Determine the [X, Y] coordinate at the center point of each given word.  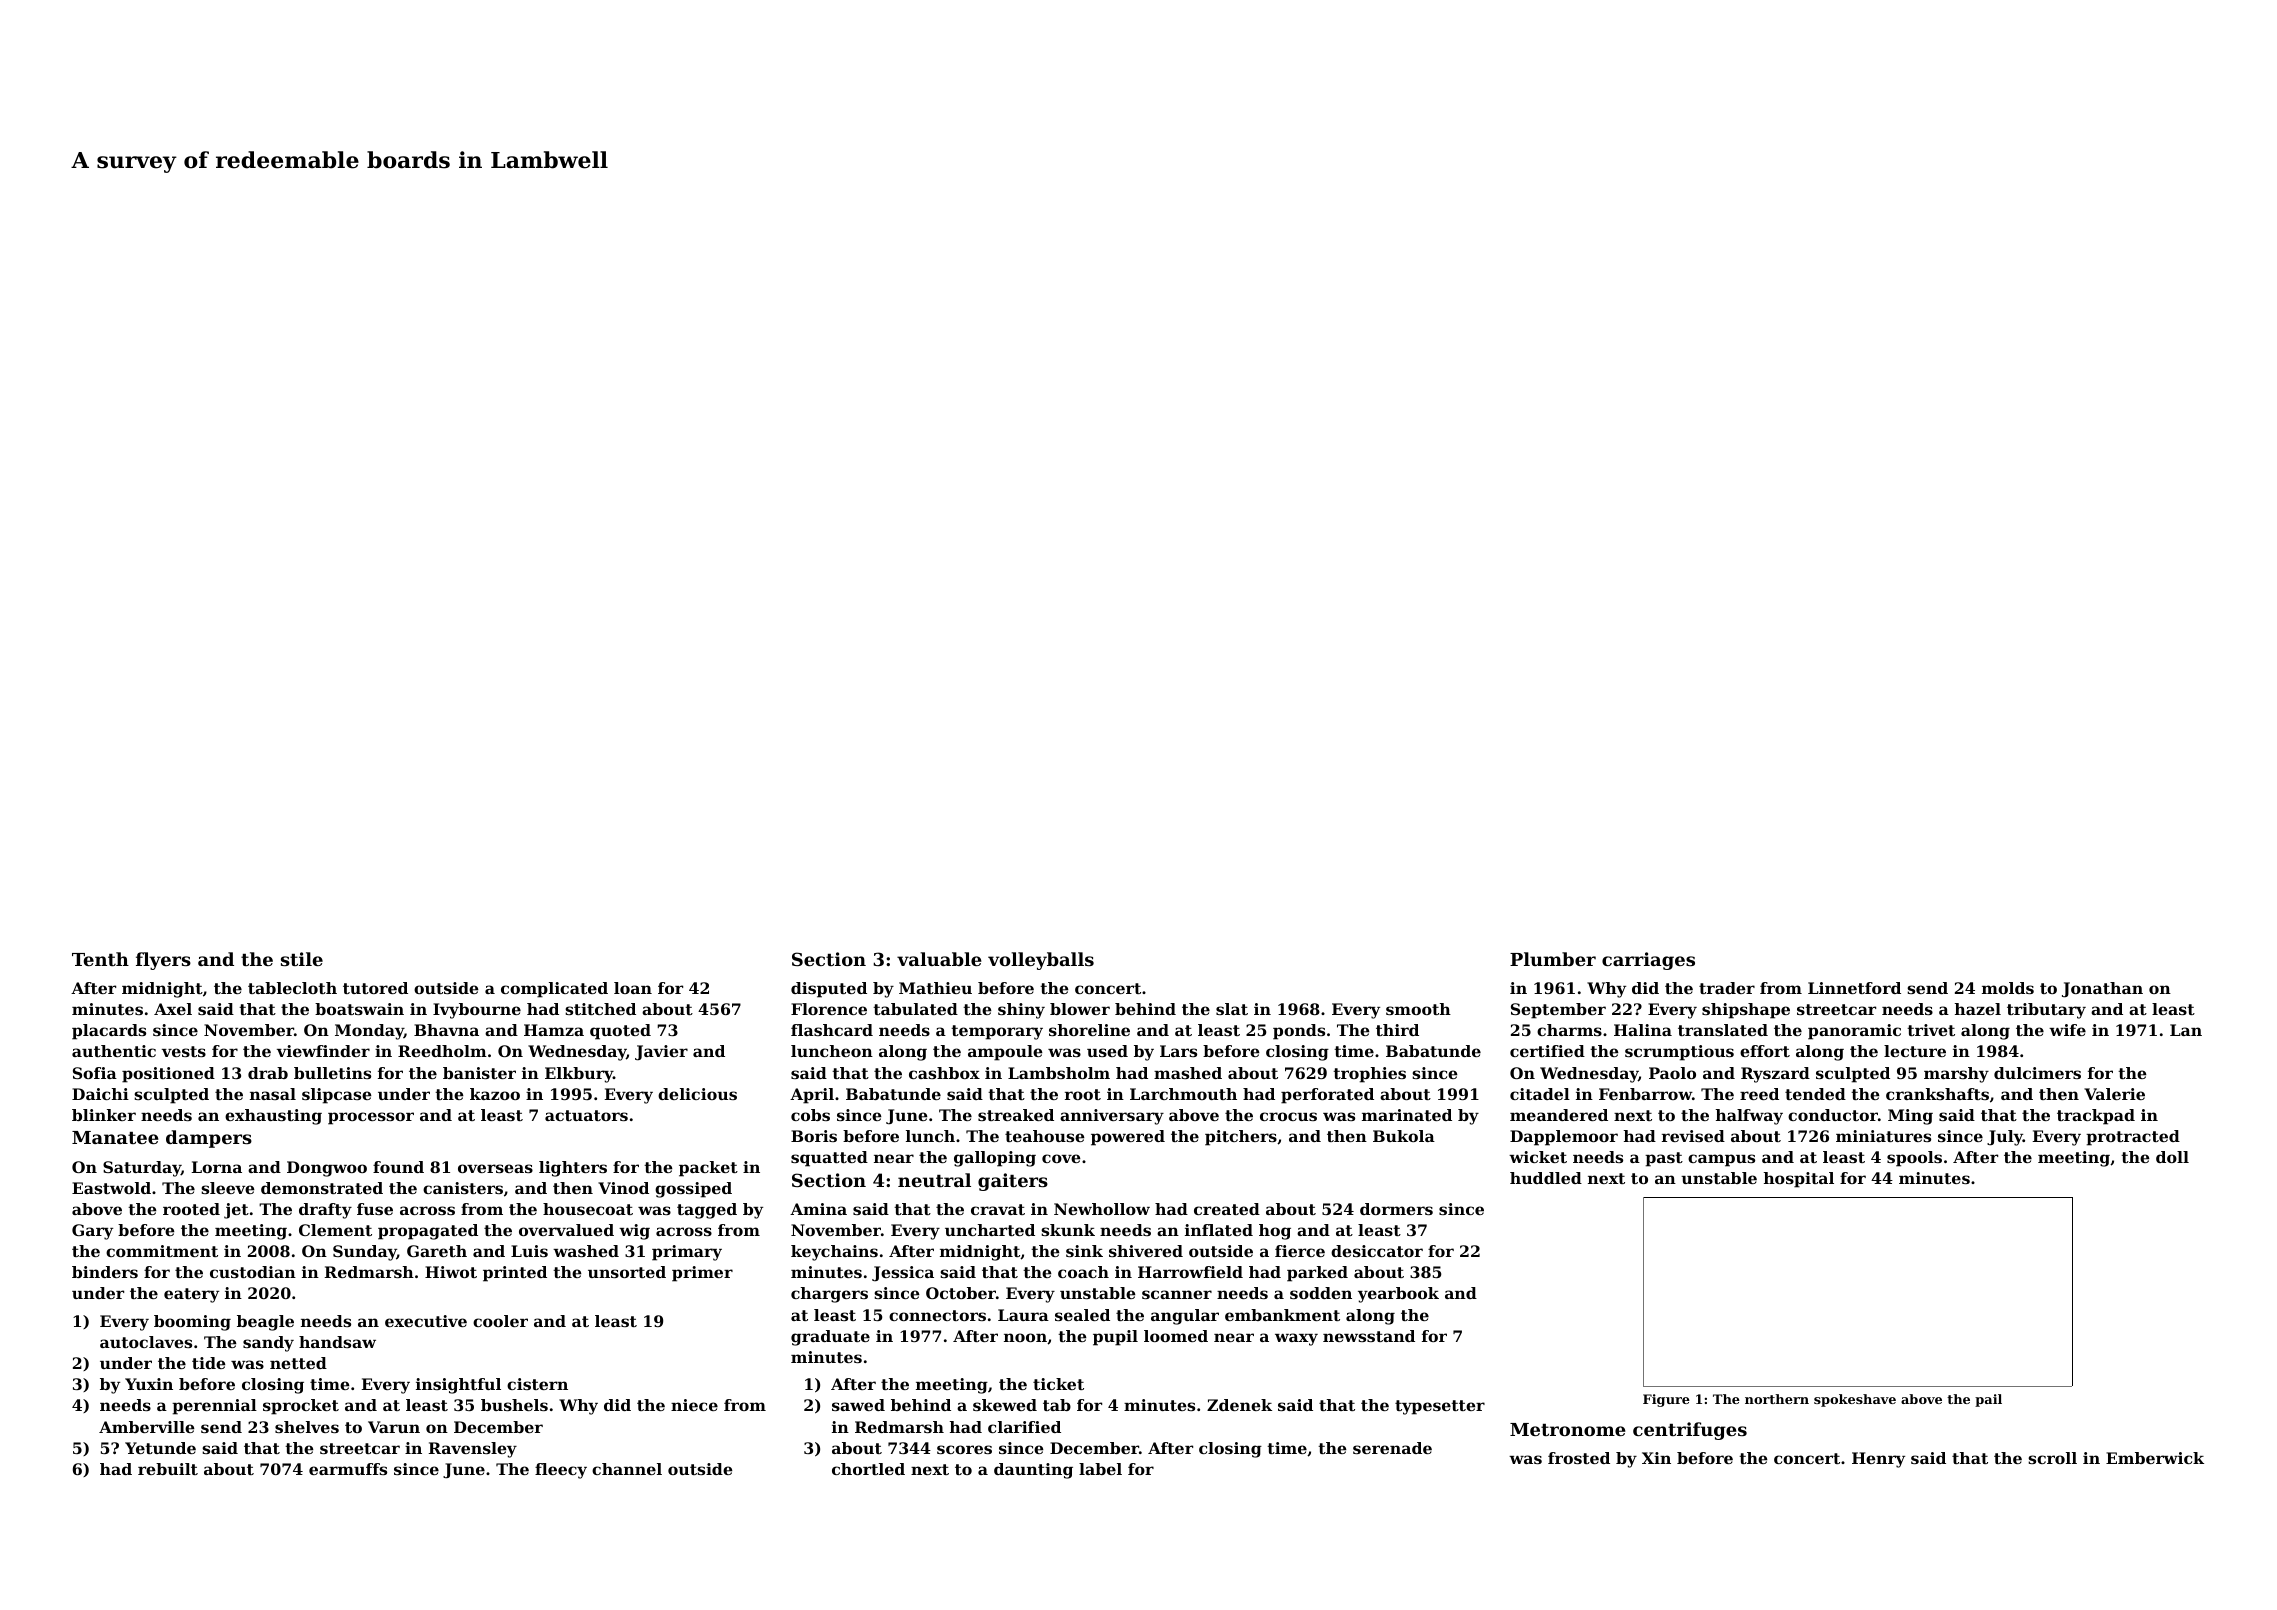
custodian [253, 1272]
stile [302, 959]
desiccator [1377, 1251]
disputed [829, 990]
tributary [2046, 1011]
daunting [1033, 1471]
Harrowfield [1190, 1272]
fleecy [561, 1471]
